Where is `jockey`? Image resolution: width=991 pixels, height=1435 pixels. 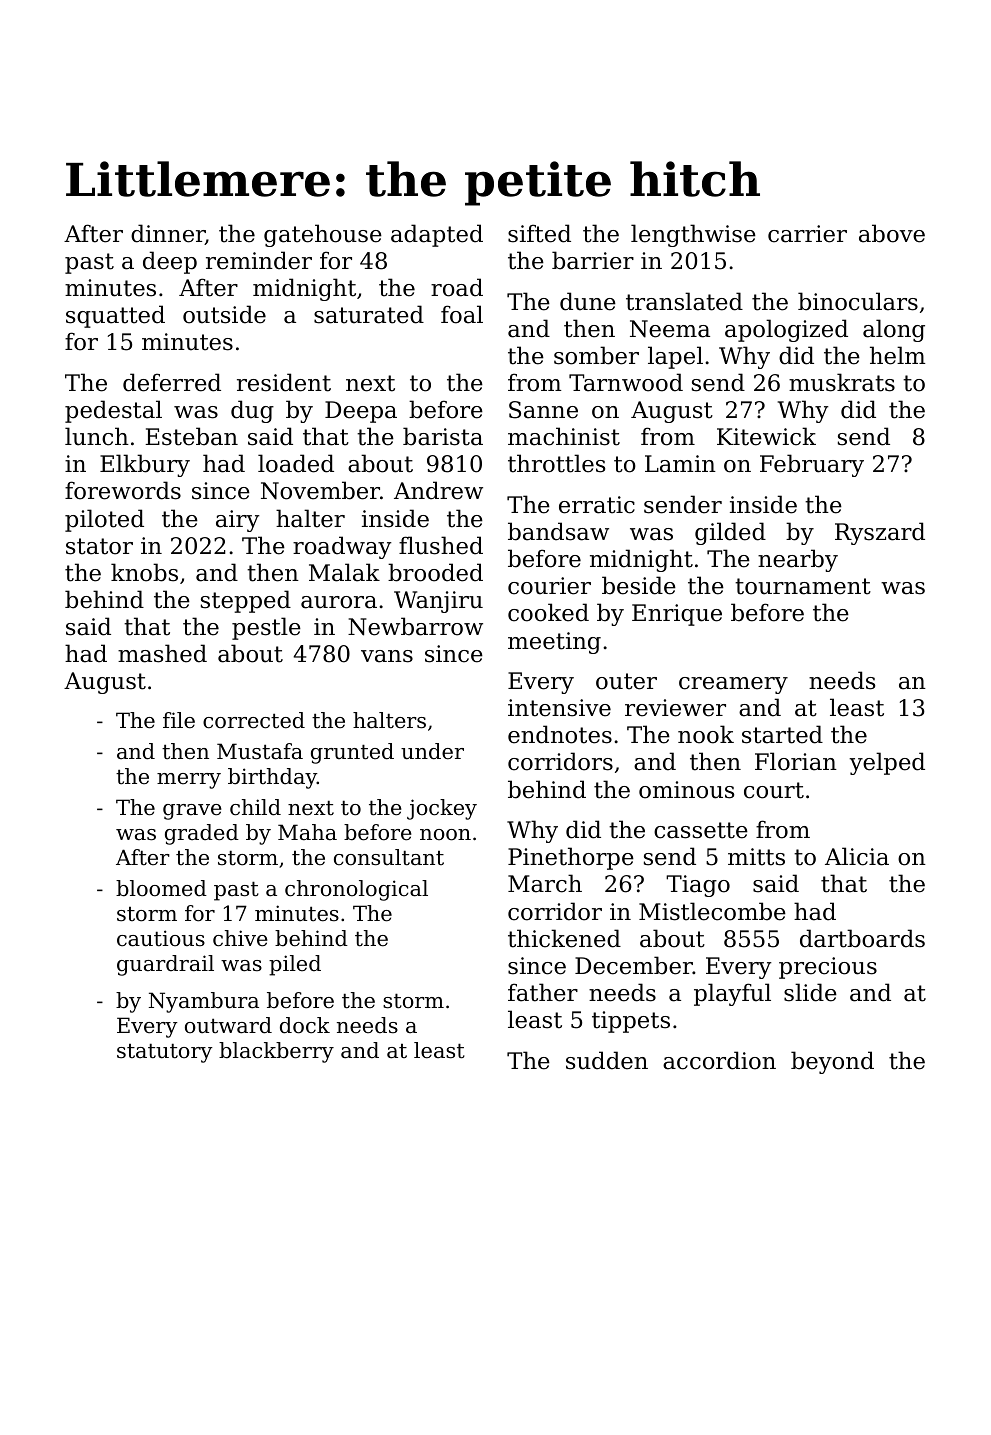
jockey is located at coordinates (442, 809).
